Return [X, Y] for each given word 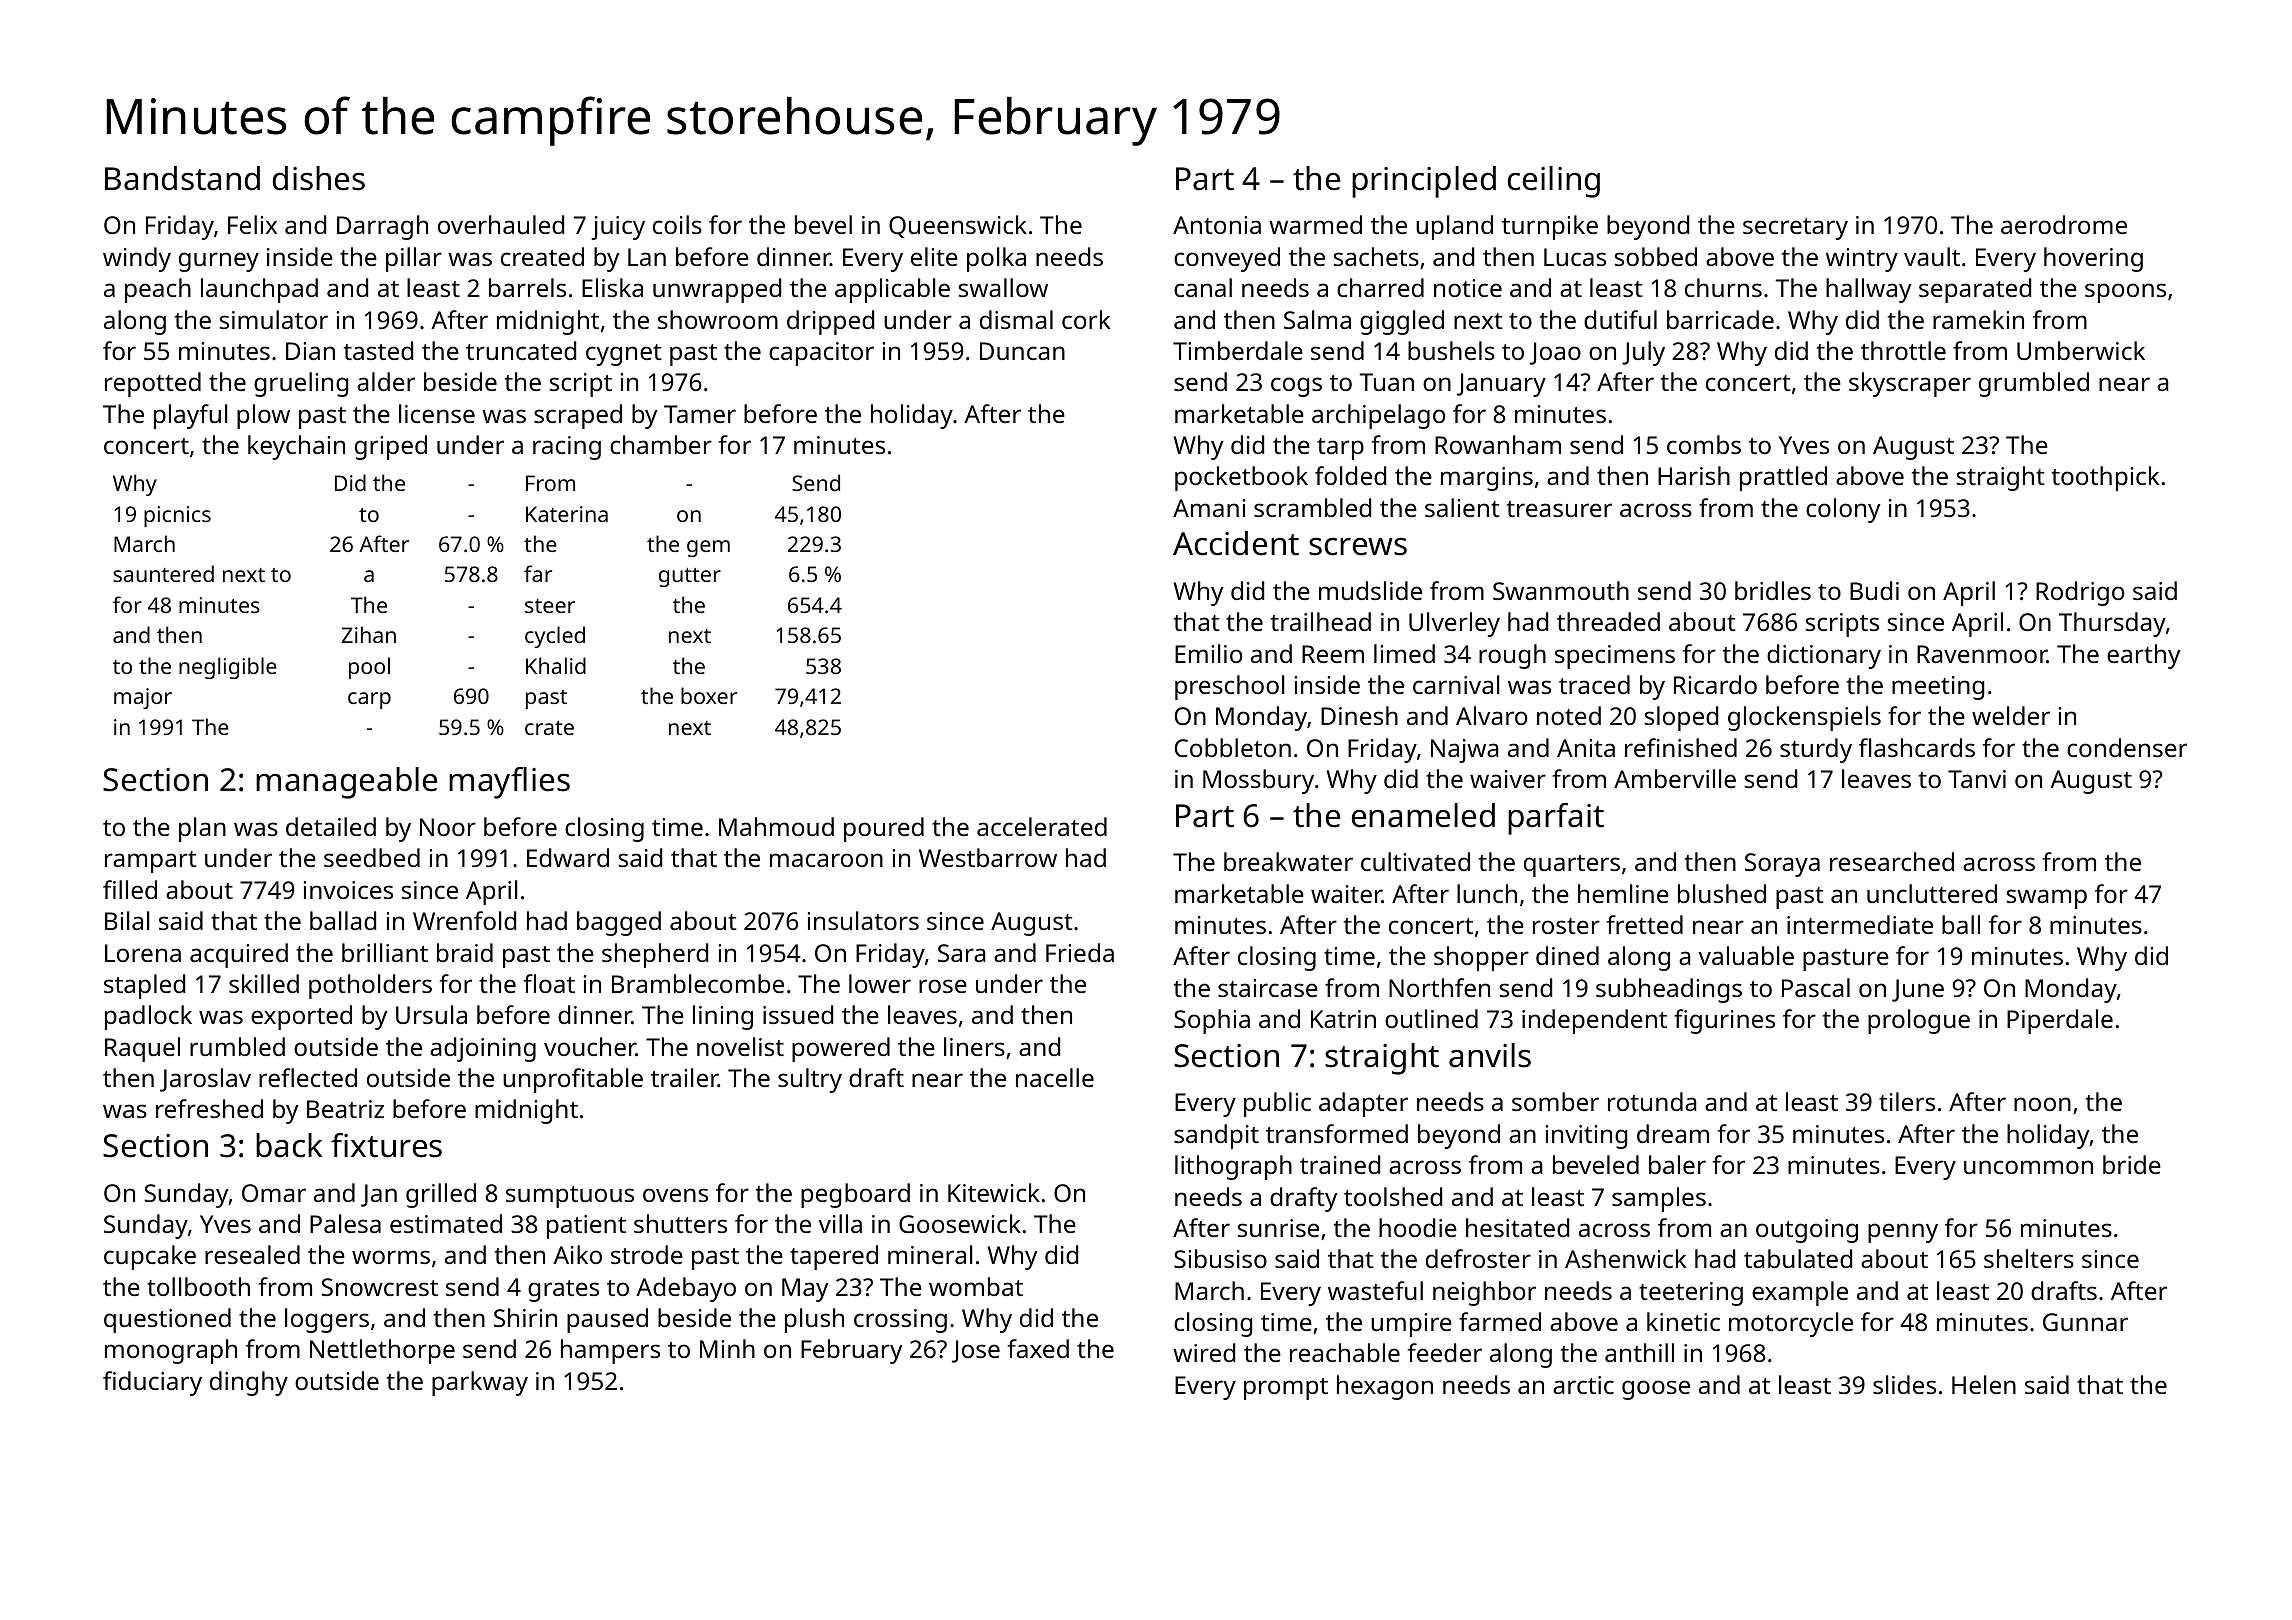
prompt [1286, 1389]
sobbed [1656, 256]
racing [567, 448]
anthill [1639, 1352]
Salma [1317, 319]
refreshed [209, 1108]
